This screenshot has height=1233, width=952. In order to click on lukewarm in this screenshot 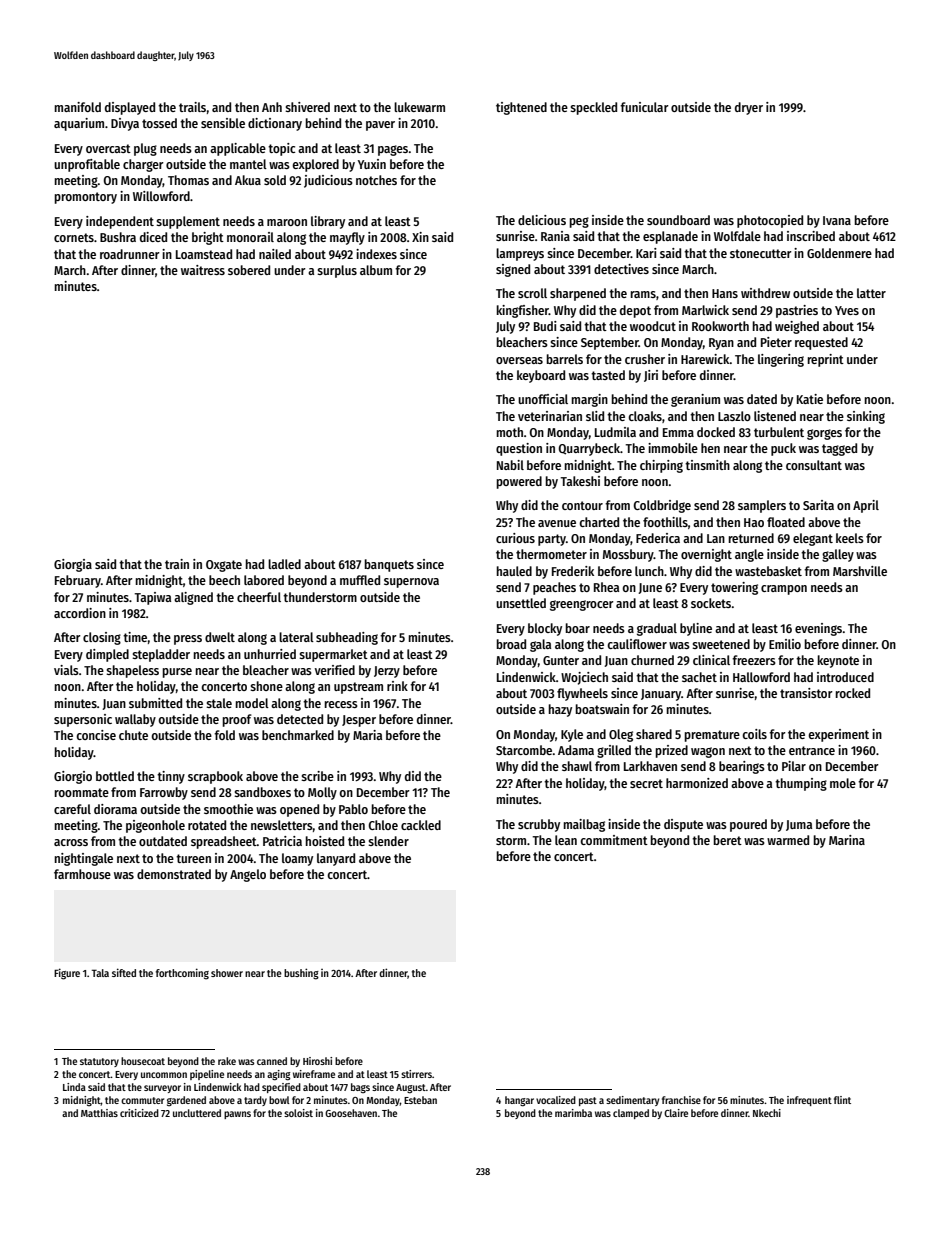, I will do `click(419, 107)`.
